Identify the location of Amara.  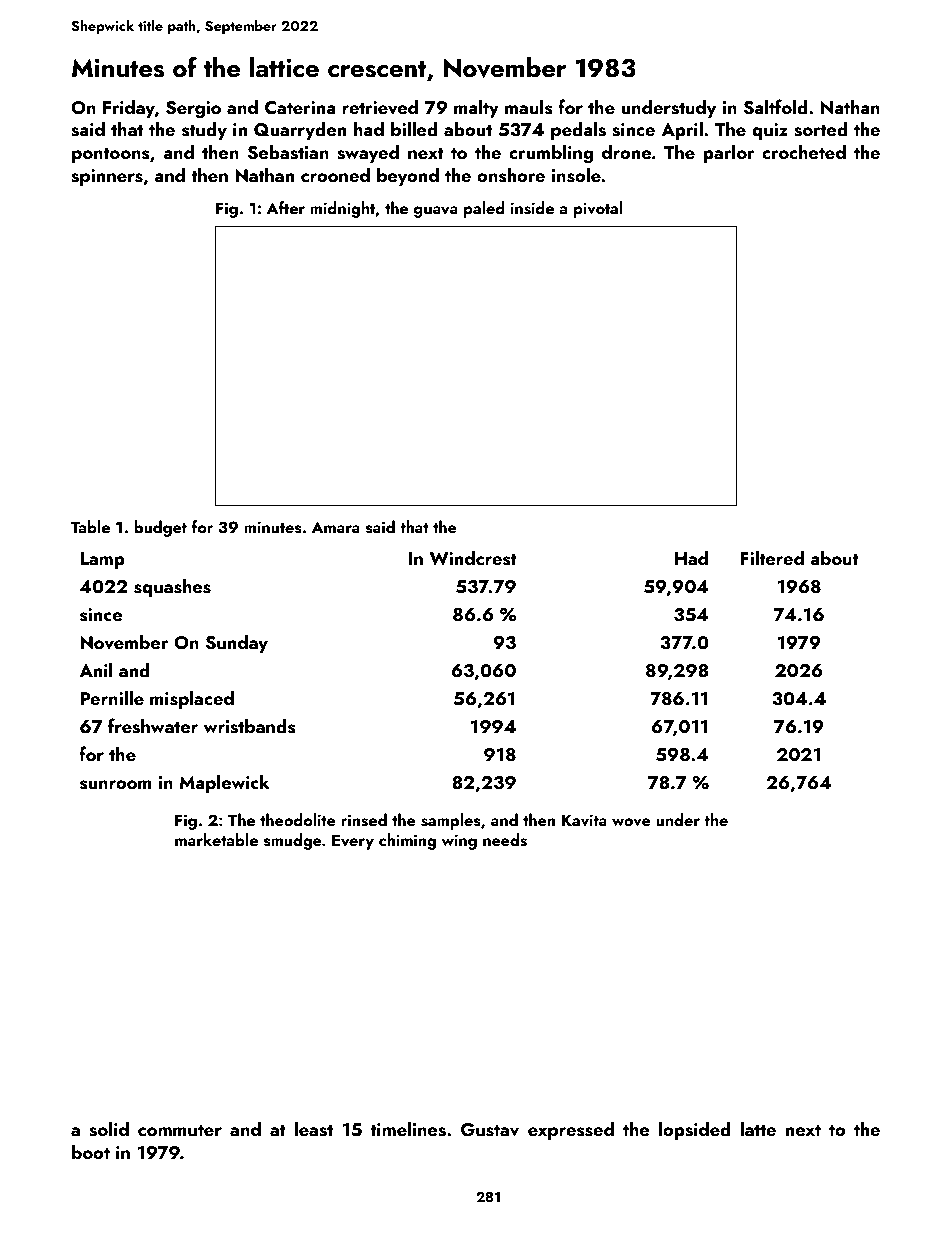
(336, 527).
